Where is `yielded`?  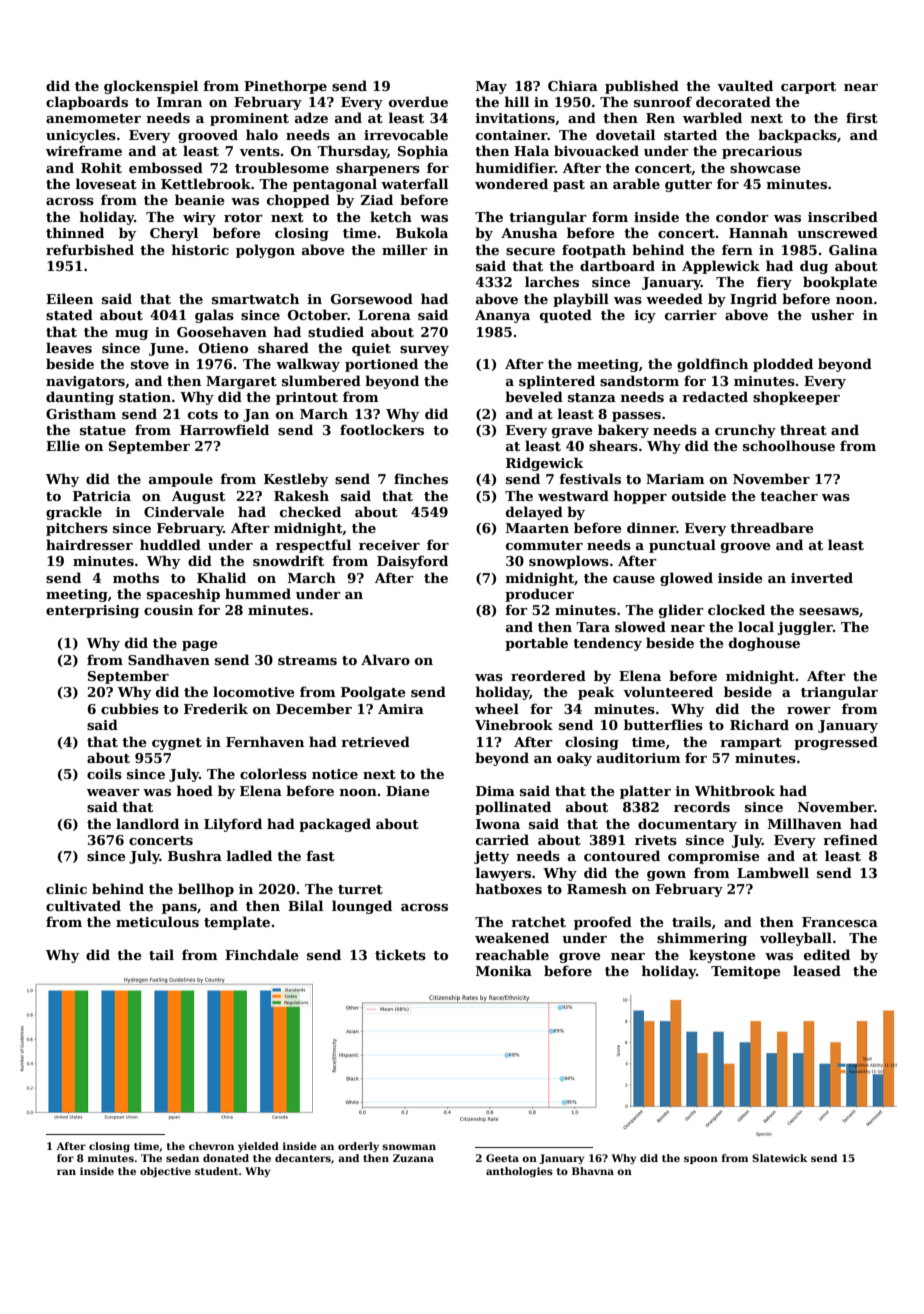 yielded is located at coordinates (258, 1147).
